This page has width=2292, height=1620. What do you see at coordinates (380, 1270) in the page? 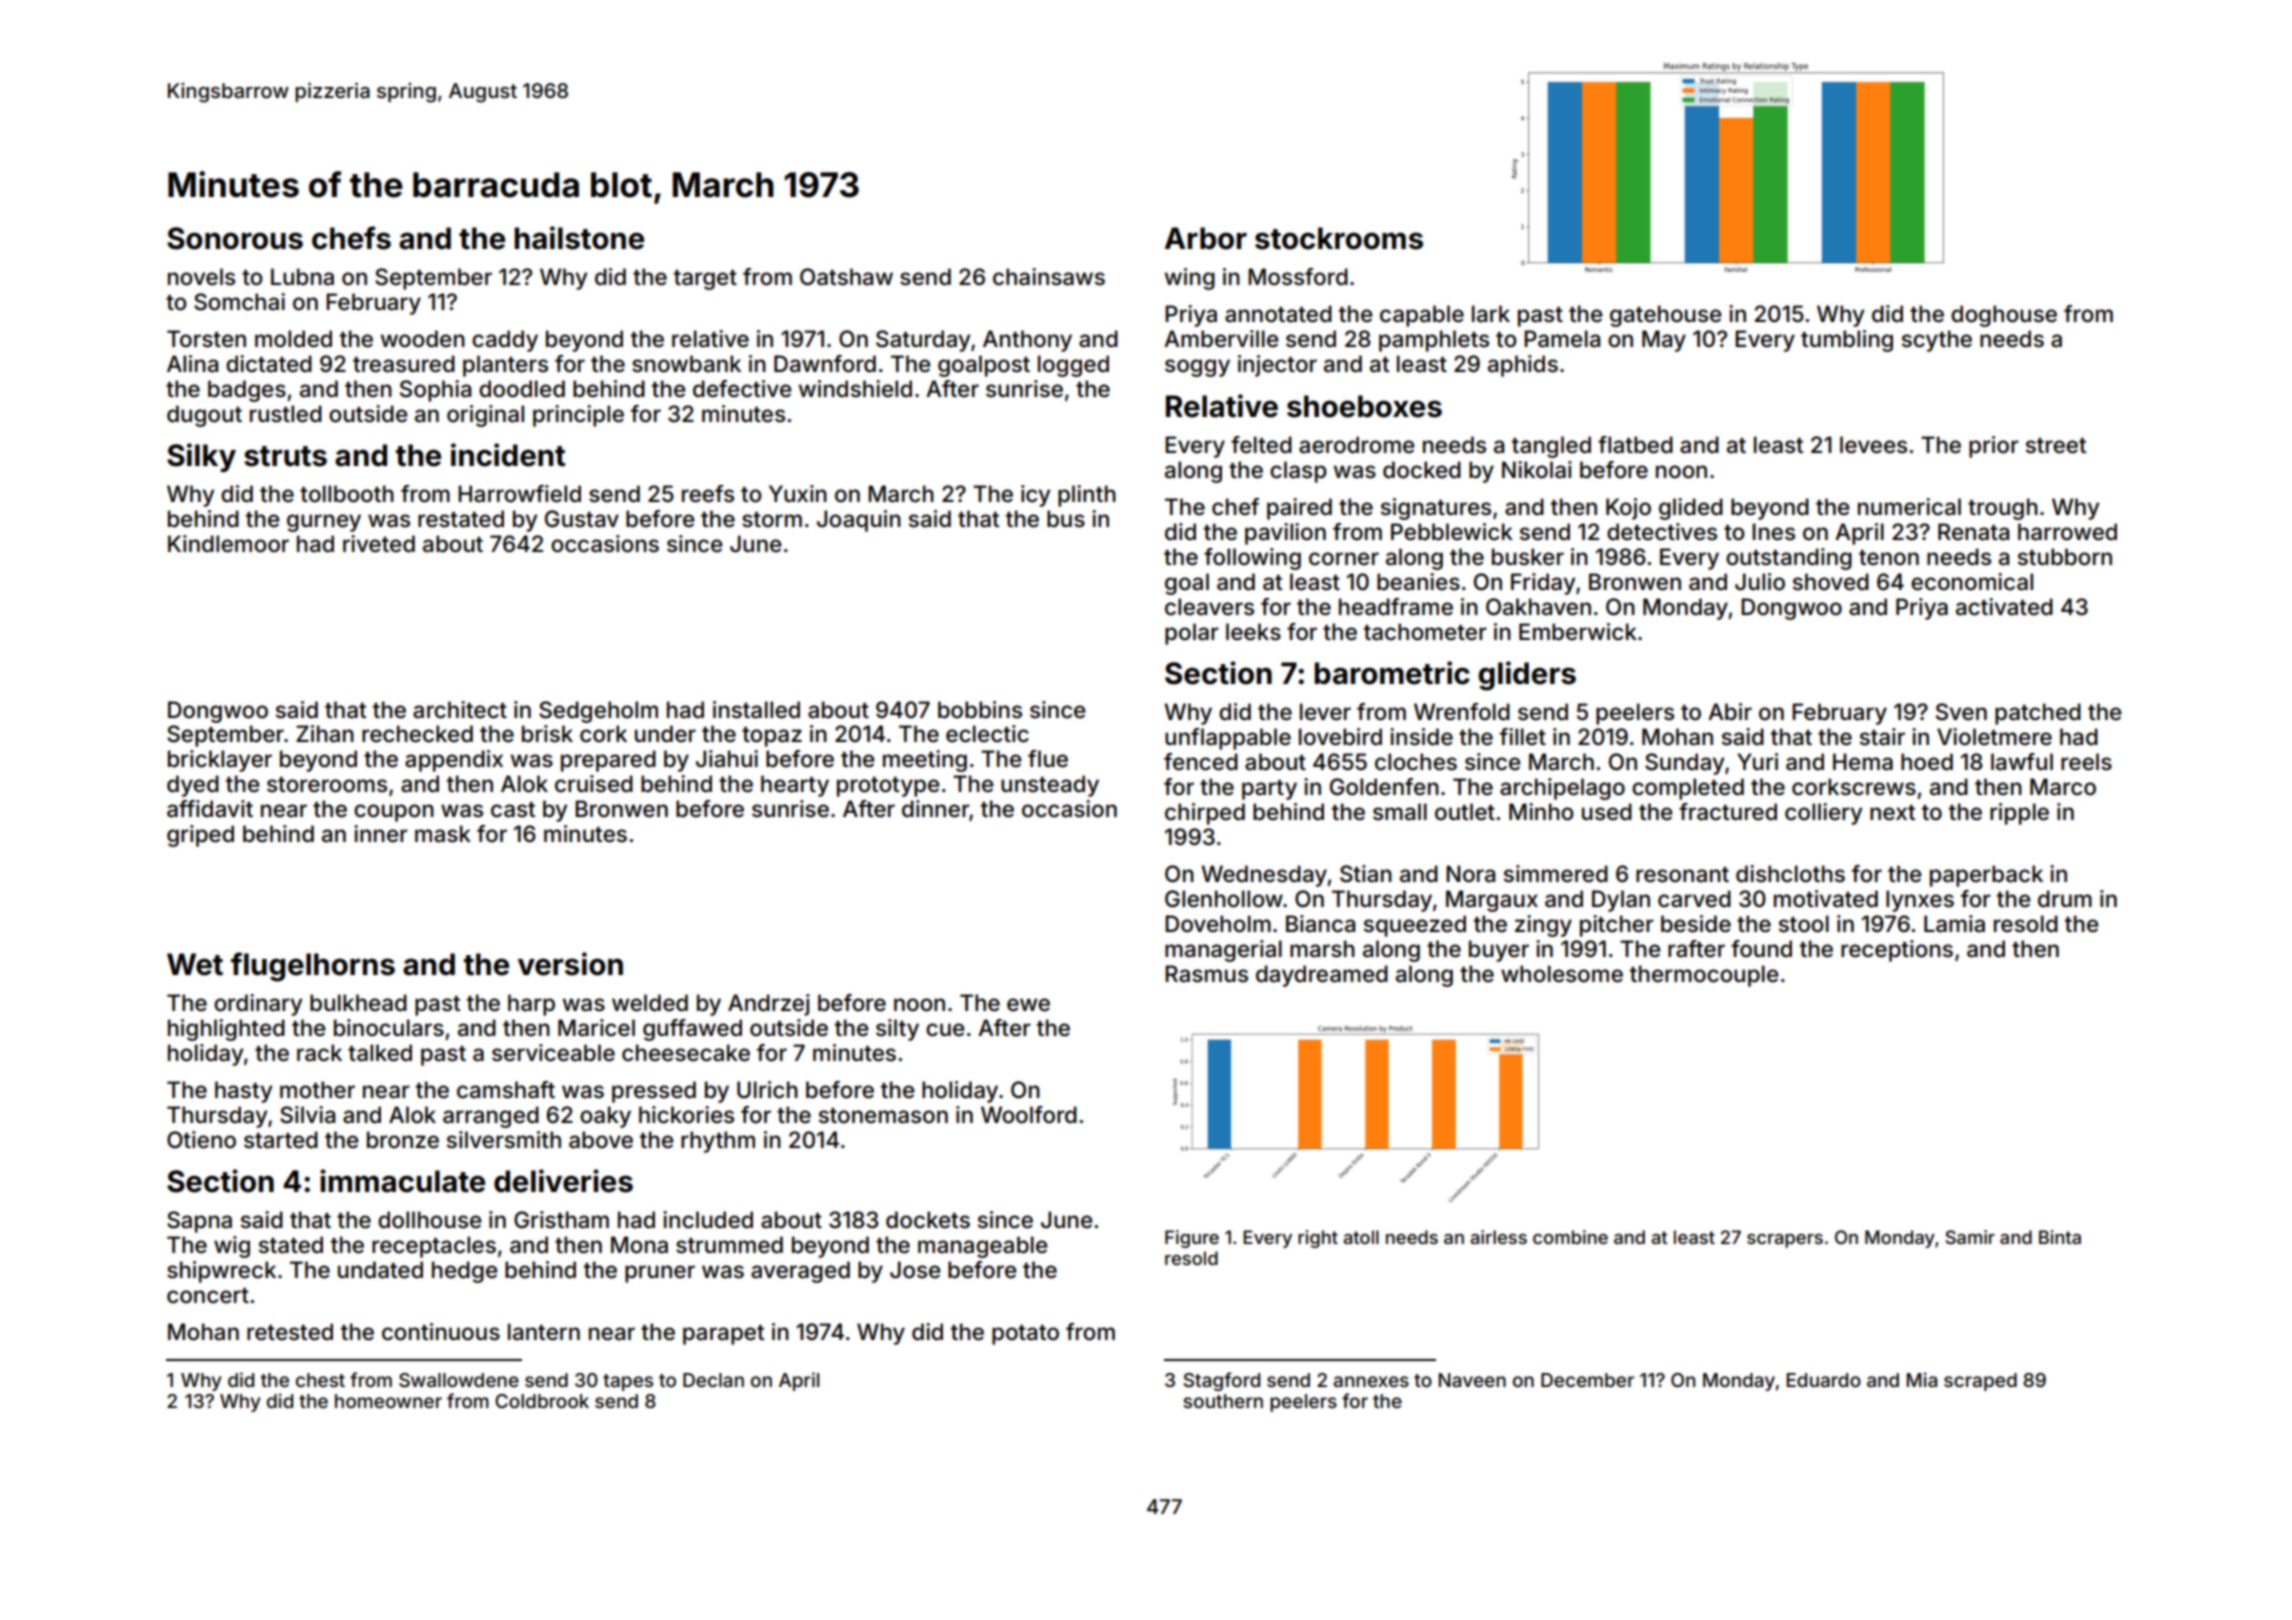
I see `undated` at bounding box center [380, 1270].
